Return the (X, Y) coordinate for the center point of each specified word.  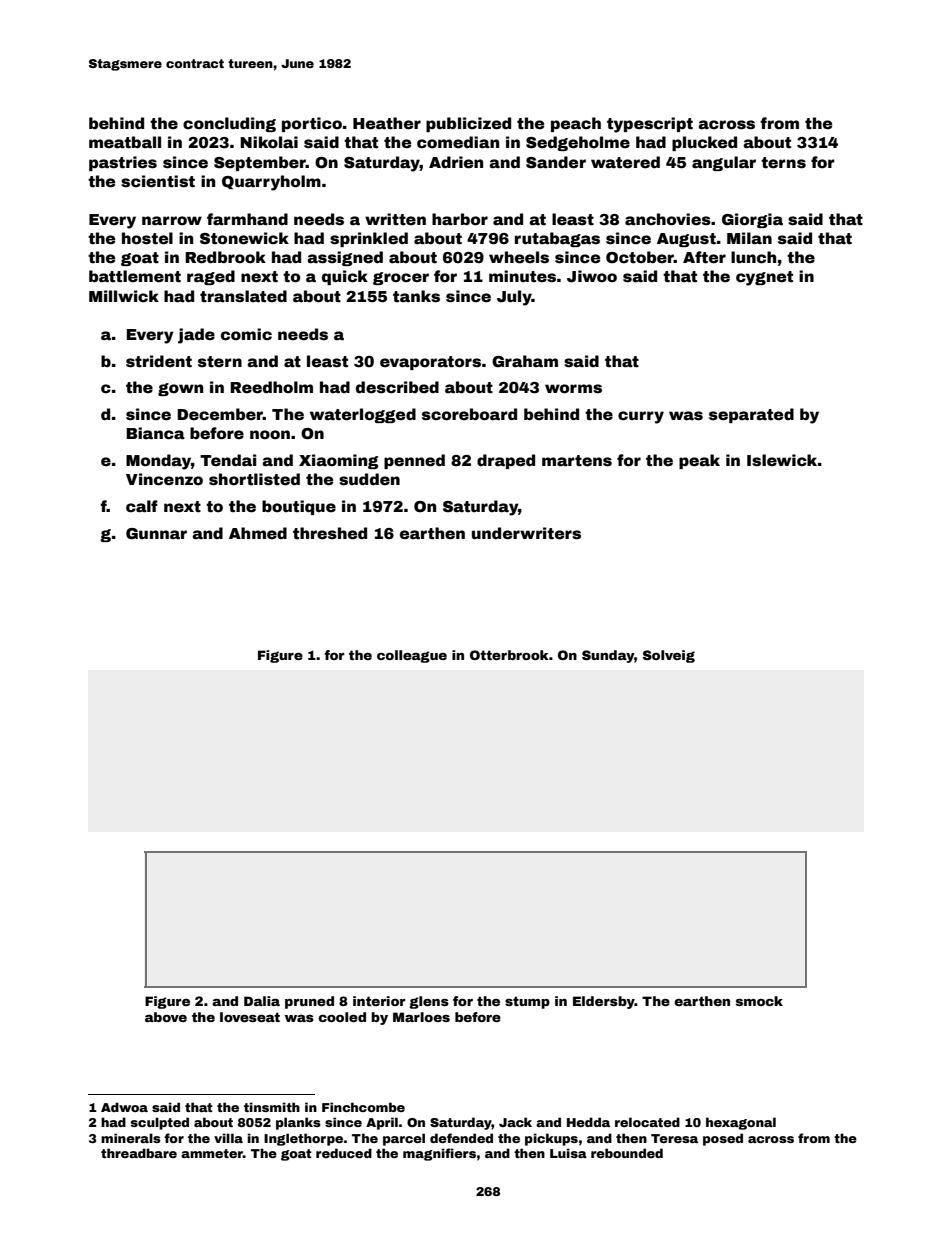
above (166, 1017)
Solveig (669, 656)
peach (576, 124)
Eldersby (604, 1002)
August (686, 240)
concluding (229, 124)
